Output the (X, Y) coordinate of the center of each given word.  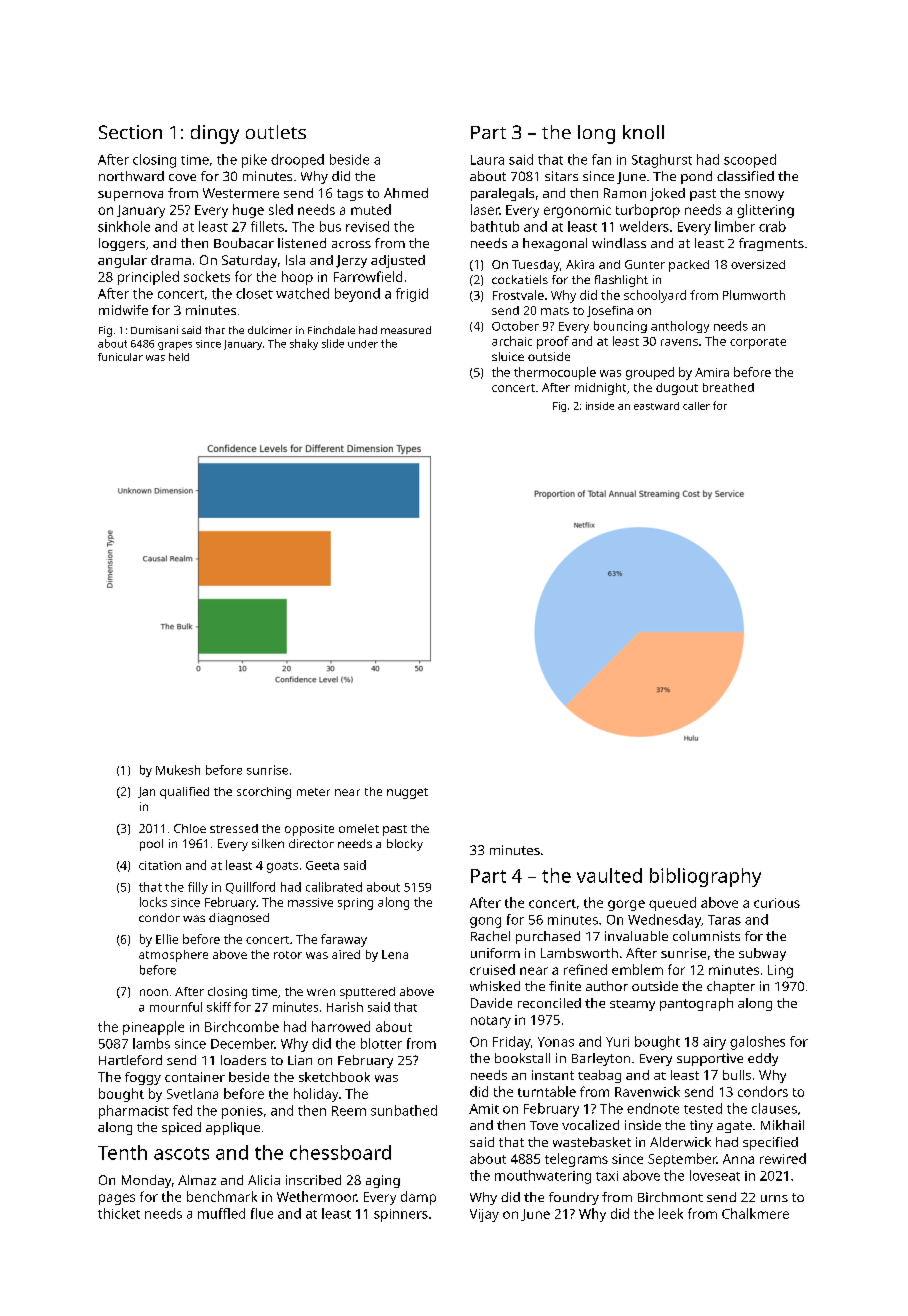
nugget (407, 793)
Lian (300, 1060)
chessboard (340, 1152)
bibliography (705, 877)
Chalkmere (755, 1213)
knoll (643, 132)
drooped (297, 161)
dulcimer (270, 330)
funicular (120, 357)
